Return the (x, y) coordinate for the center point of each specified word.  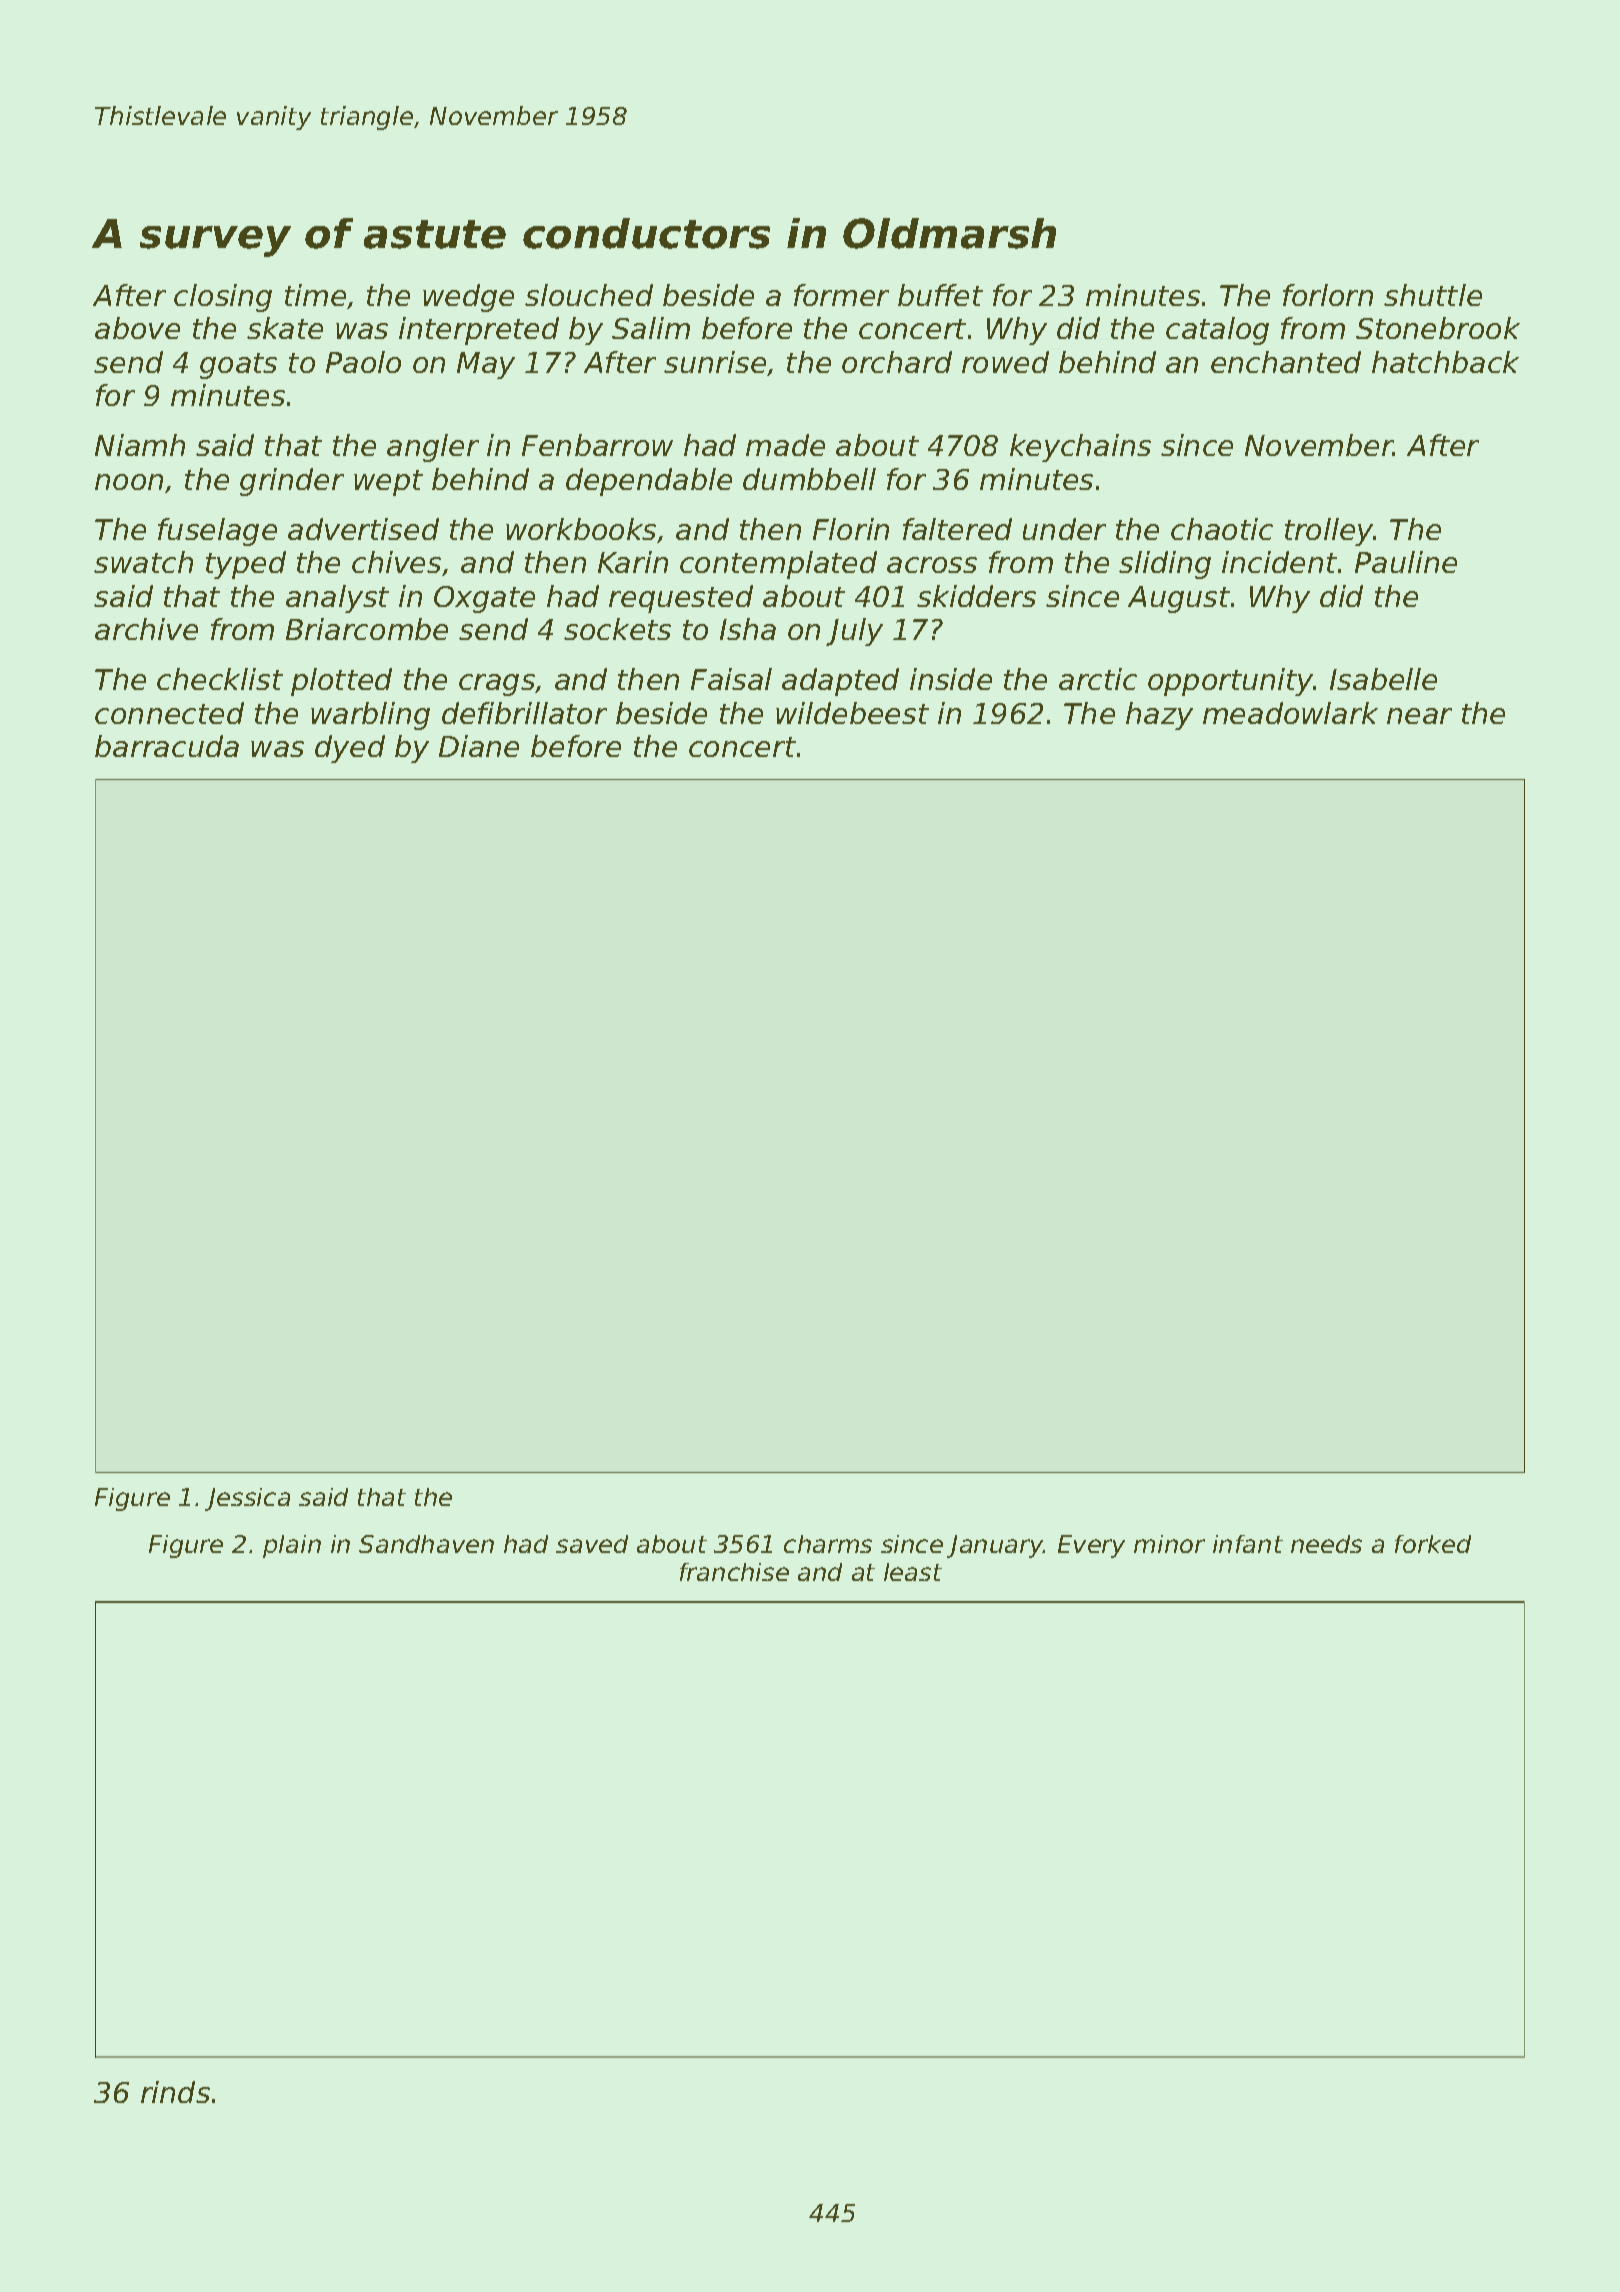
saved (592, 1544)
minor (1169, 1544)
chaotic (1222, 529)
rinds (175, 2092)
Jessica (247, 1499)
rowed (1005, 362)
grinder (292, 482)
